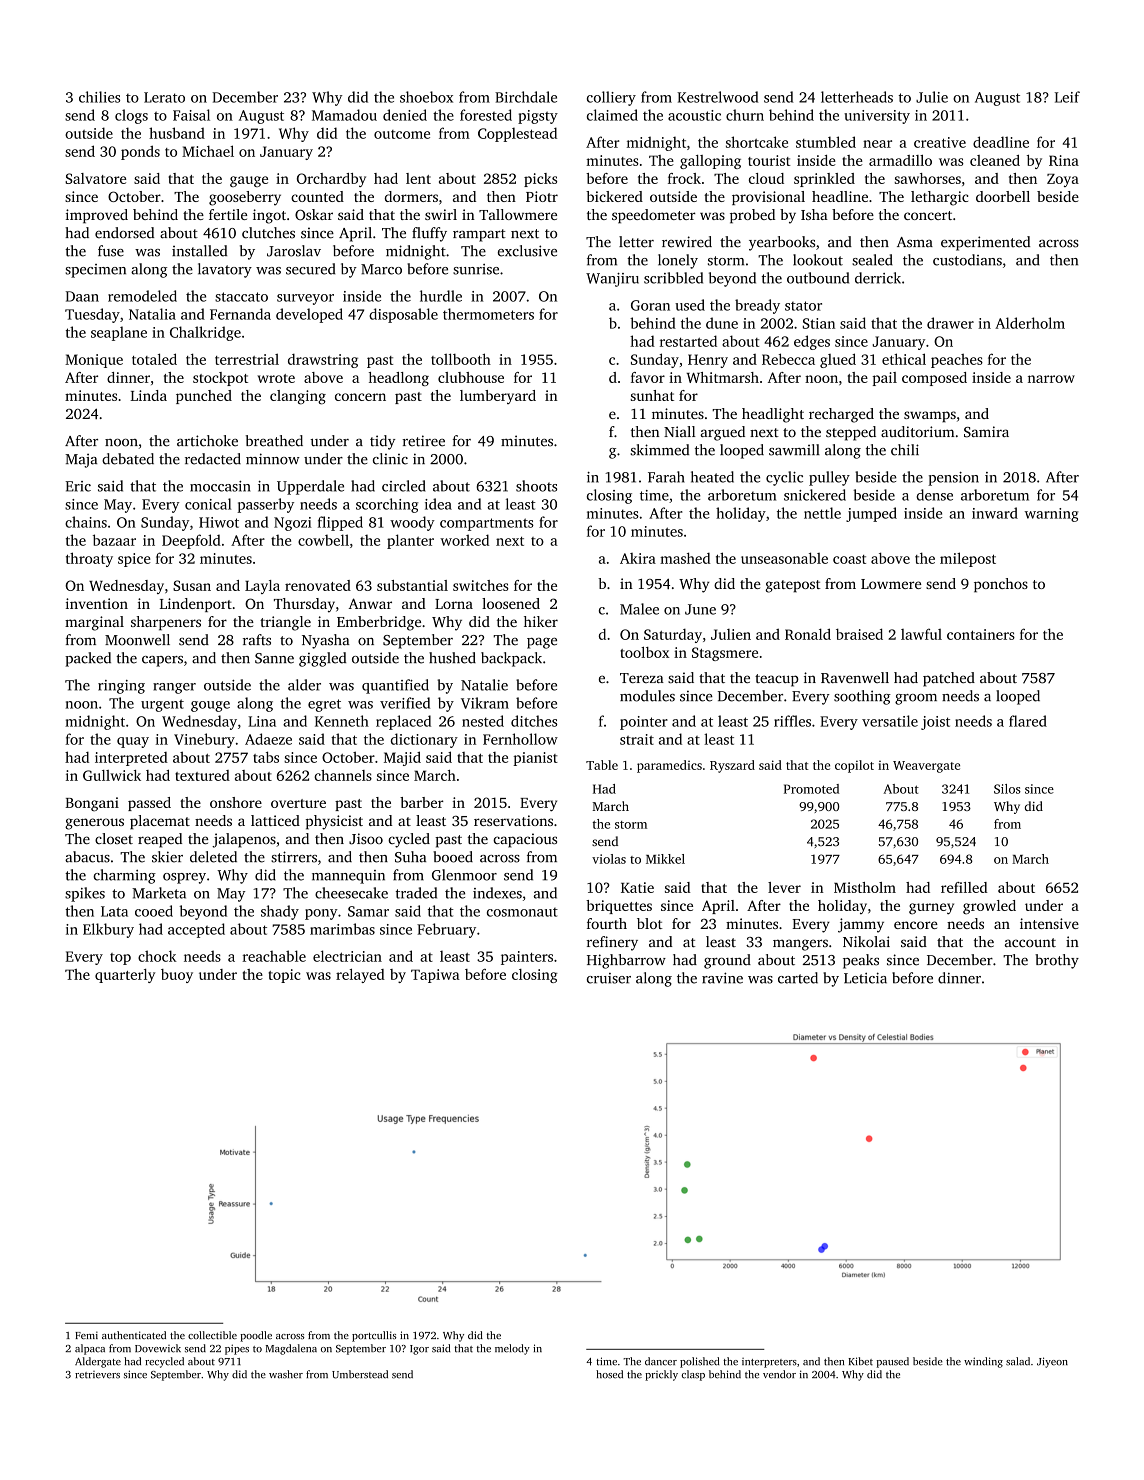 This image has width=1144, height=1480. What do you see at coordinates (486, 115) in the image?
I see `forested` at bounding box center [486, 115].
